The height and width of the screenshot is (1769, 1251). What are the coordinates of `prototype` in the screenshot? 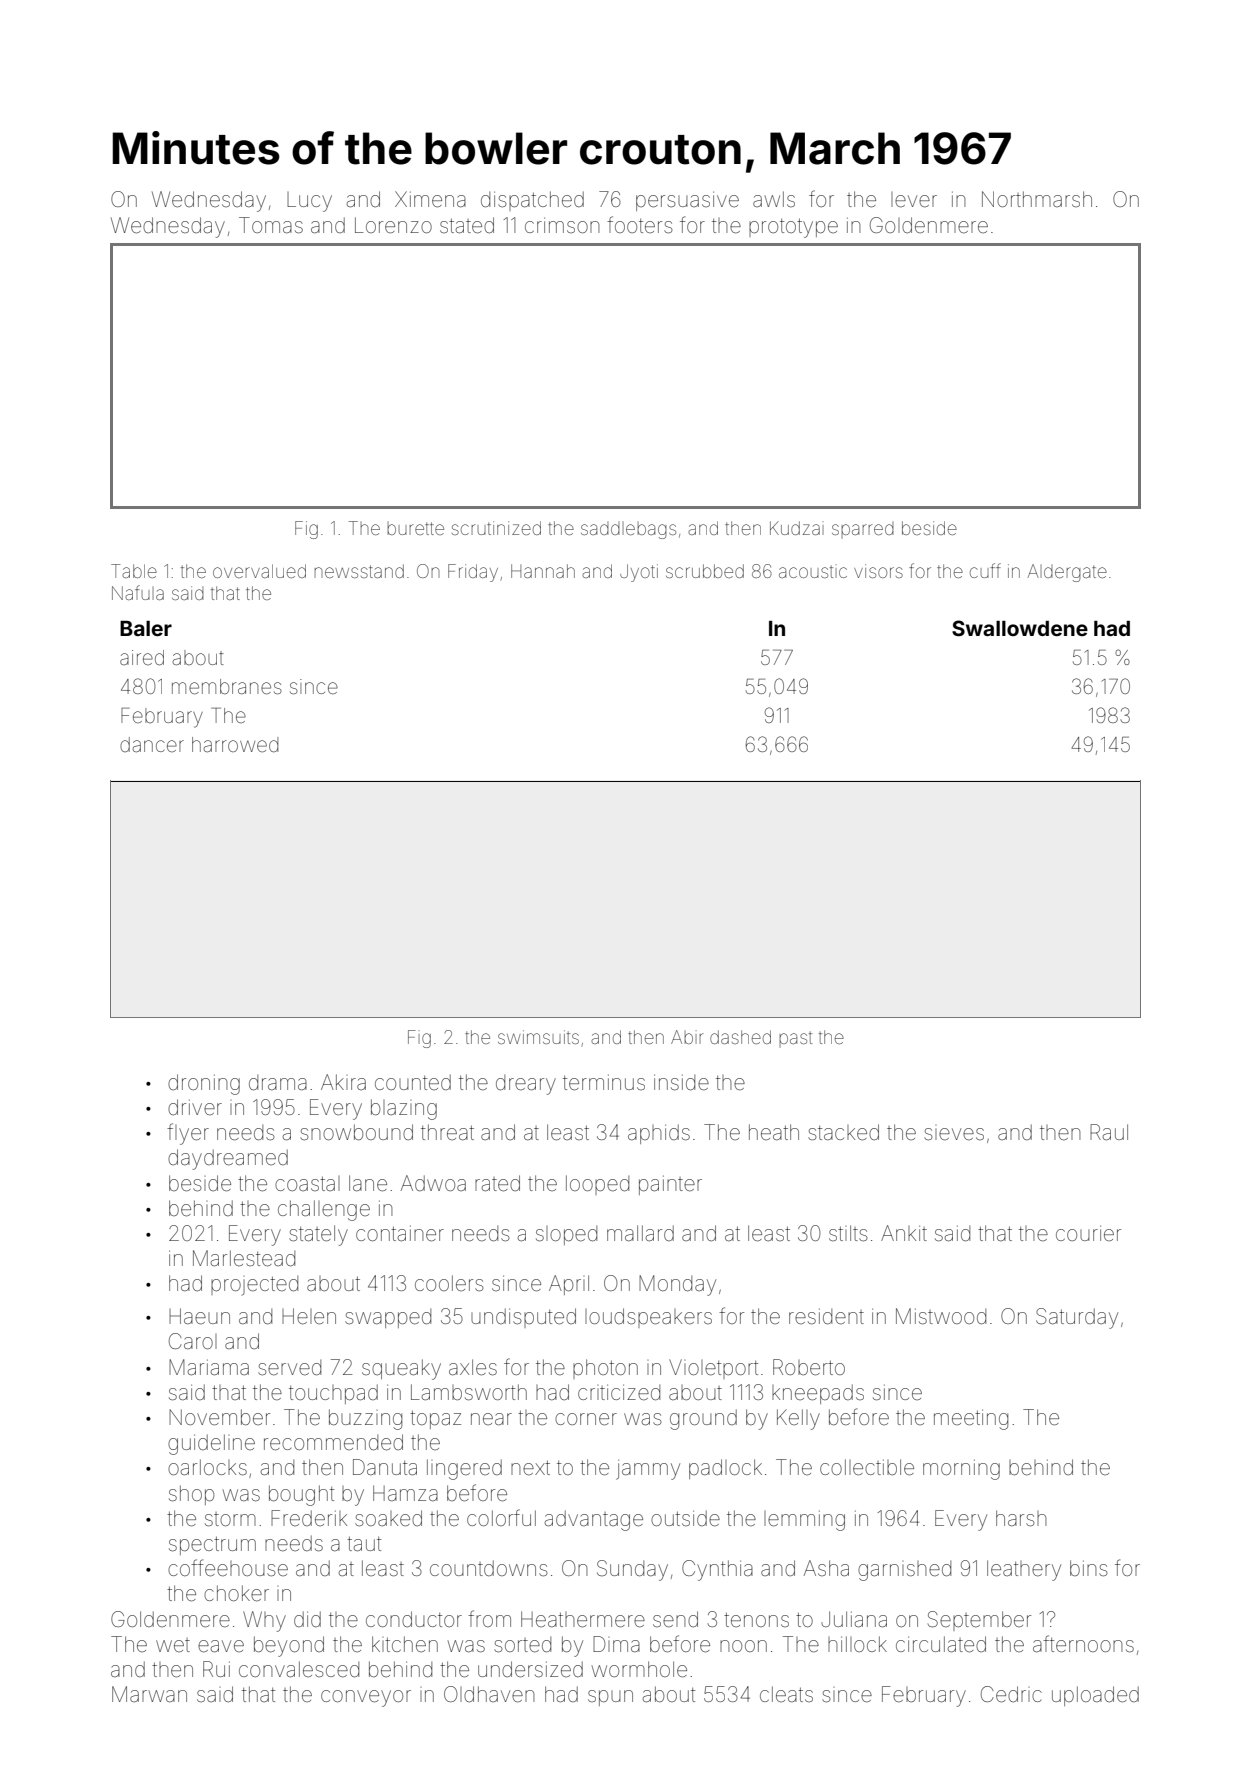 It's located at (793, 228).
